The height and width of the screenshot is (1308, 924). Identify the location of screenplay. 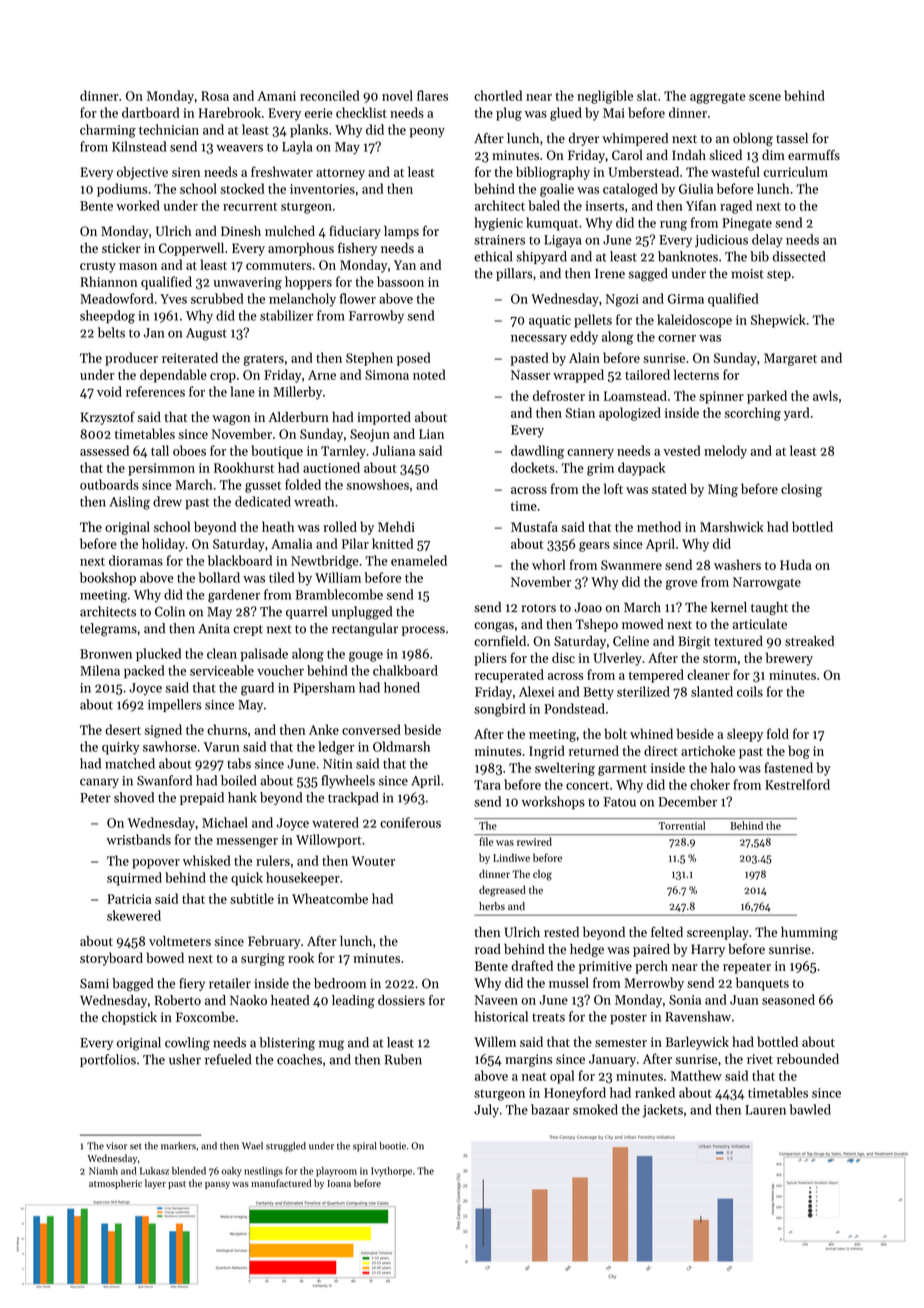
(718, 933).
